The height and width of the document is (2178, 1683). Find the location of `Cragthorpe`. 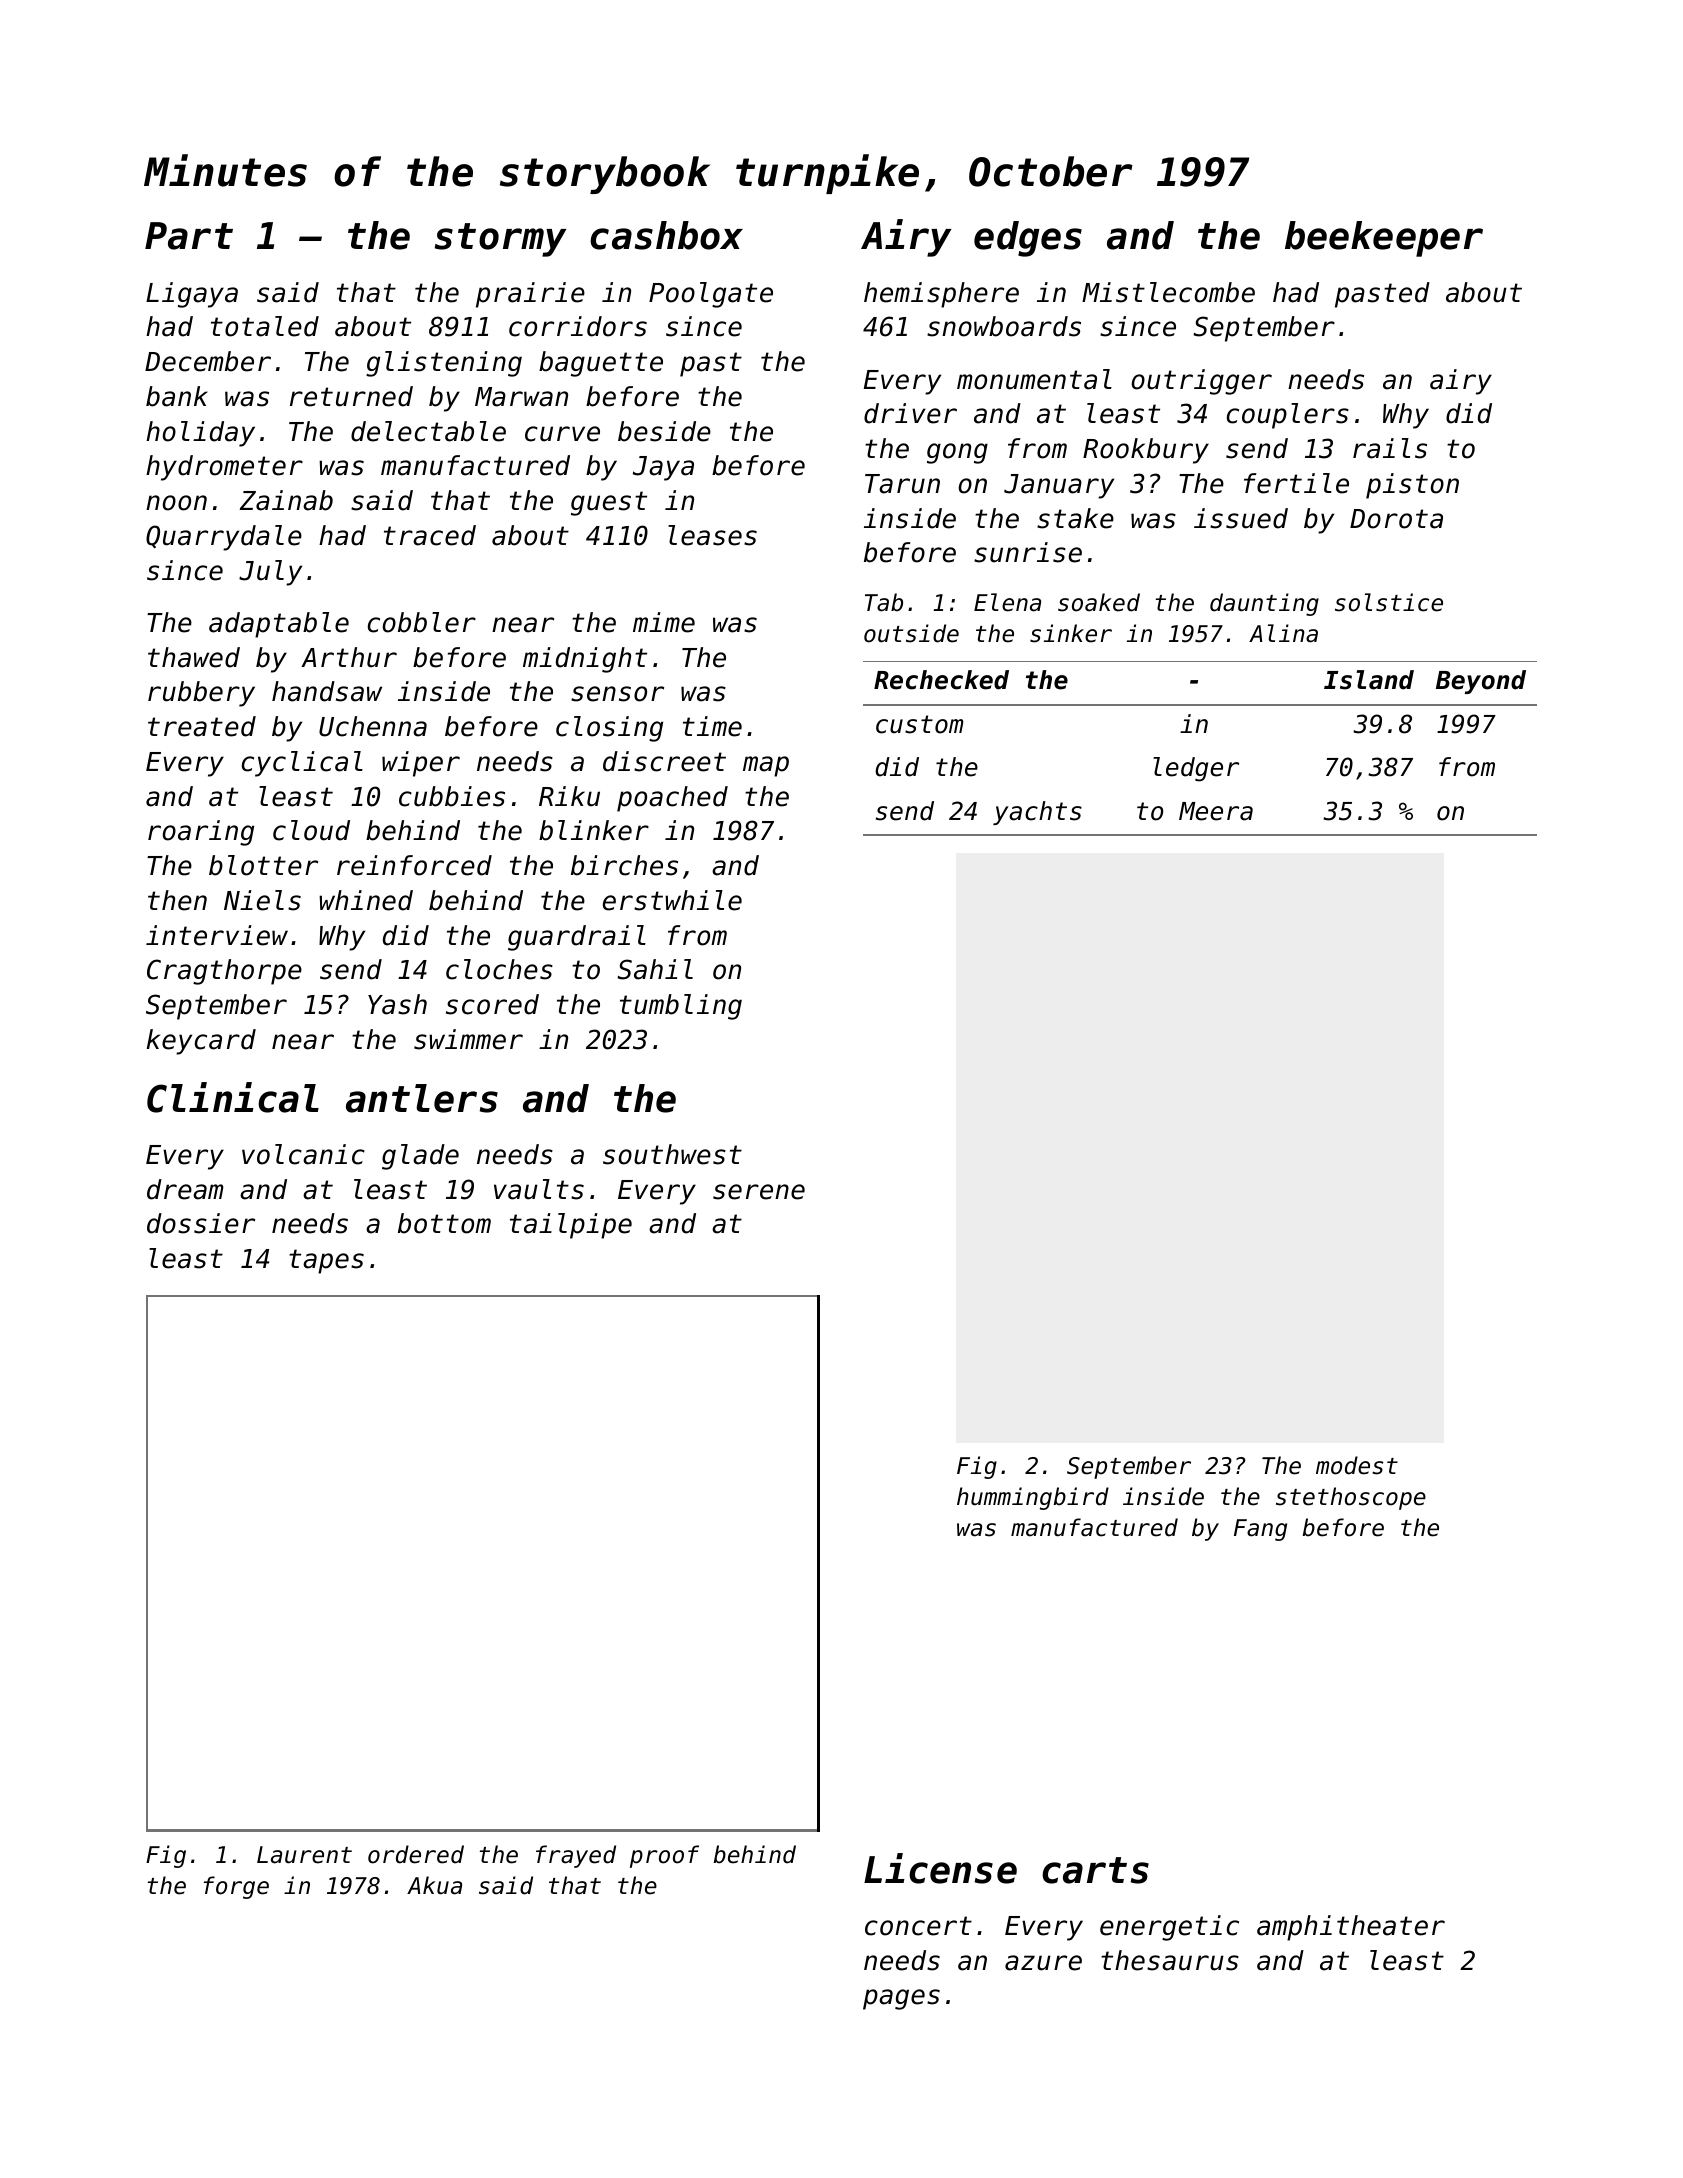

Cragthorpe is located at coordinates (224, 972).
